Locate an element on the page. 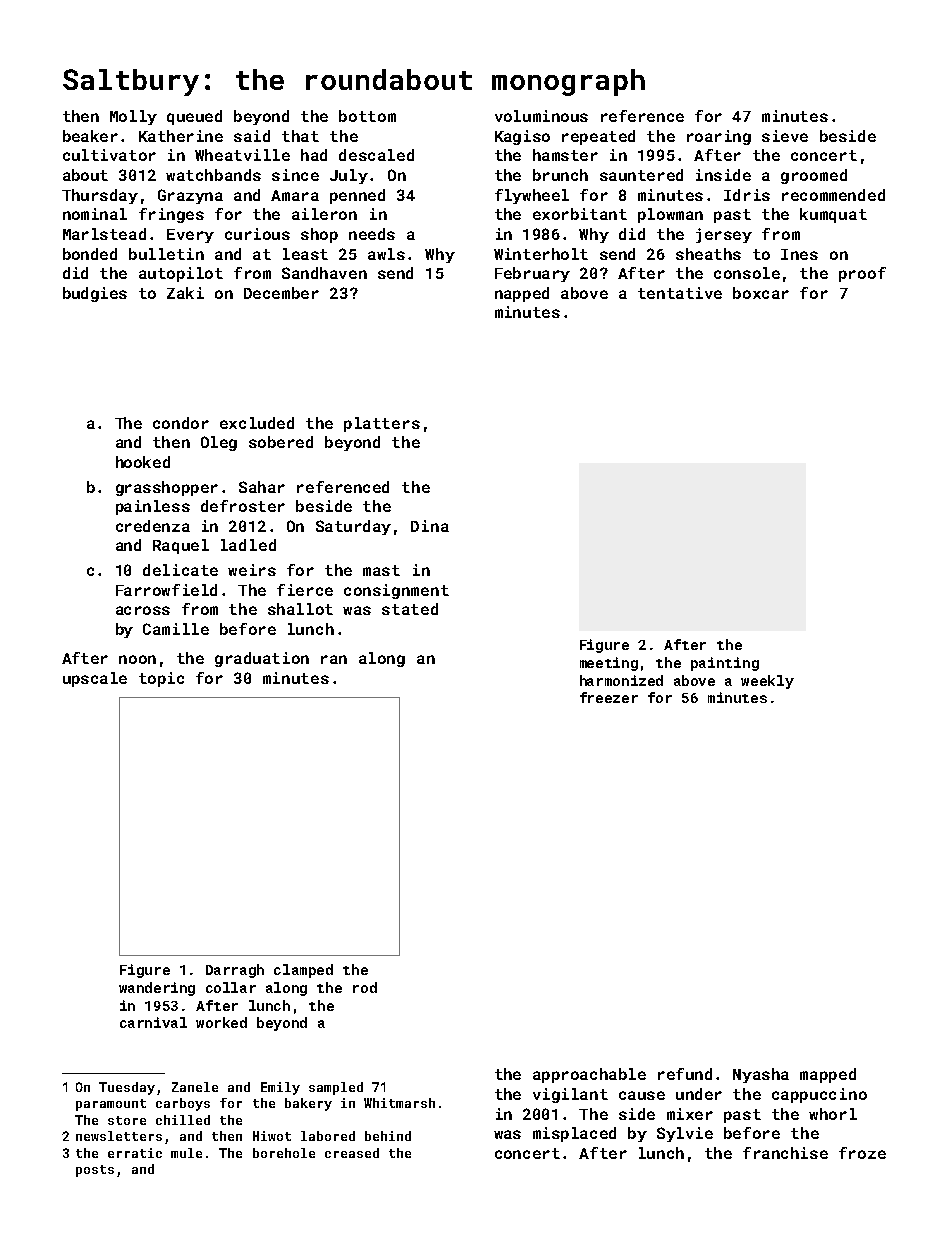  weekly is located at coordinates (767, 682).
